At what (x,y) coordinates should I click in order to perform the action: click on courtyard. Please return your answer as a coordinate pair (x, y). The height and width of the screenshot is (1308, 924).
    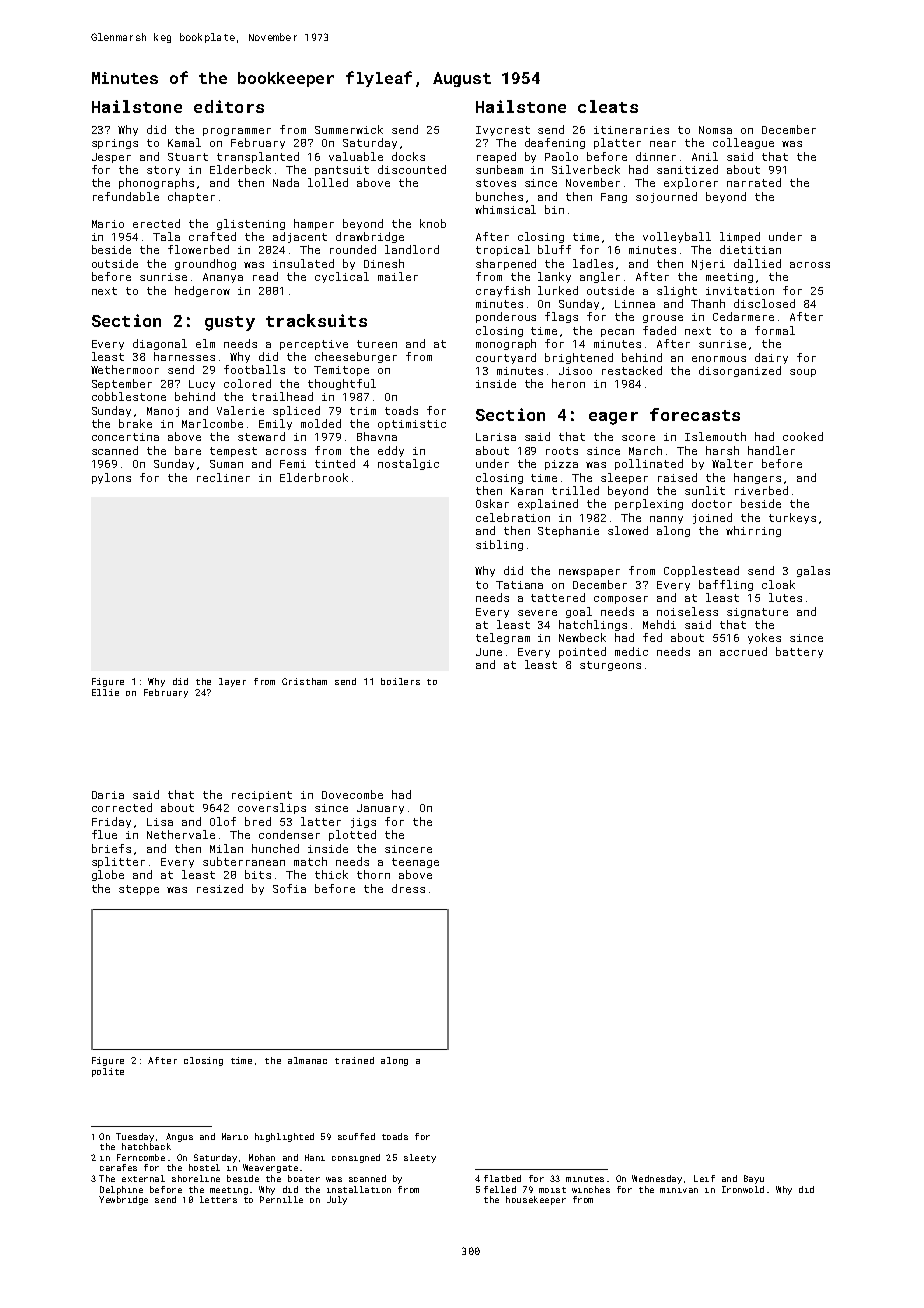
    Looking at the image, I should click on (506, 358).
